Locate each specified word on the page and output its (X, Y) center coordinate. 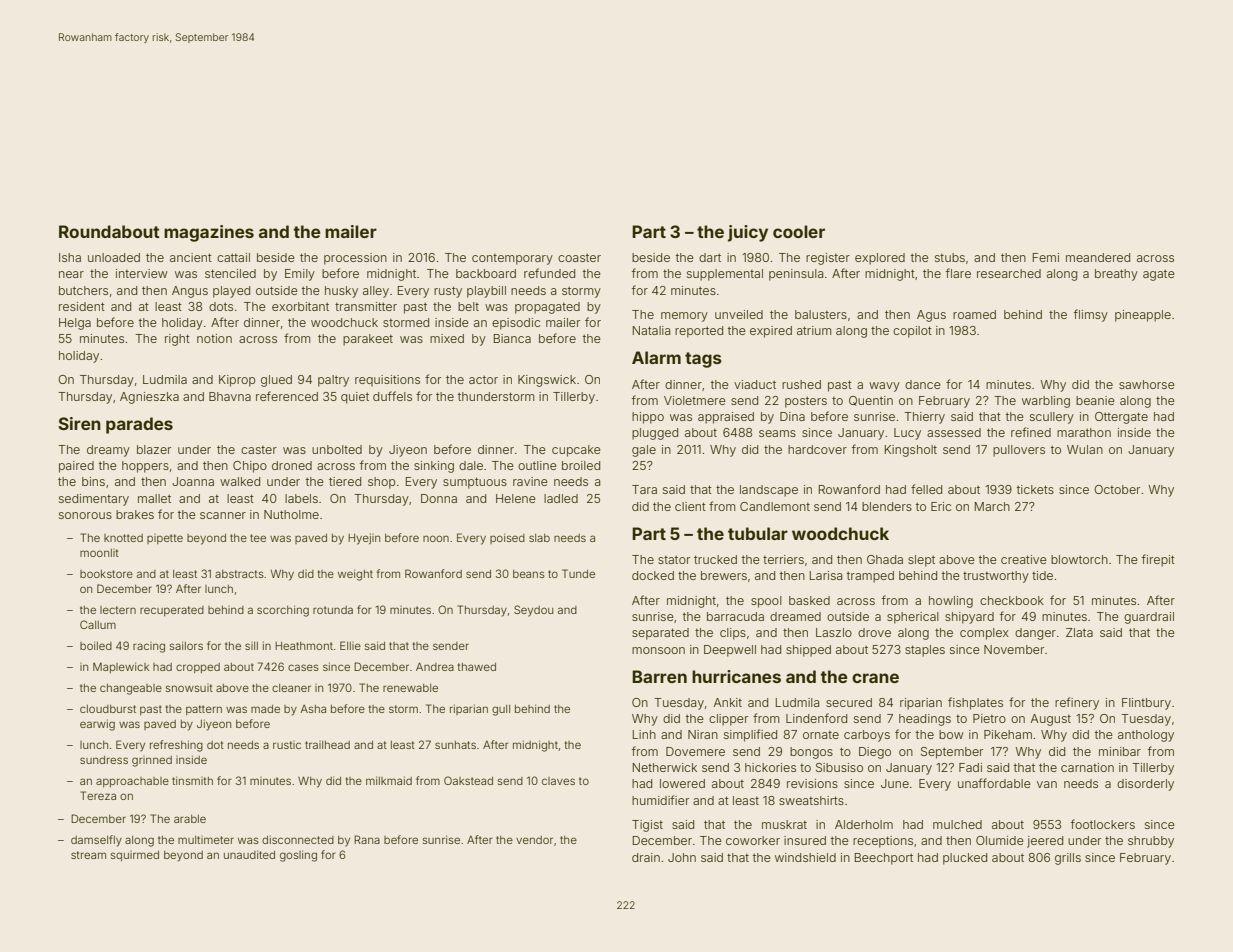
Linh (644, 734)
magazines (209, 233)
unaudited (249, 854)
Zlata (1079, 632)
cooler (799, 231)
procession (355, 259)
